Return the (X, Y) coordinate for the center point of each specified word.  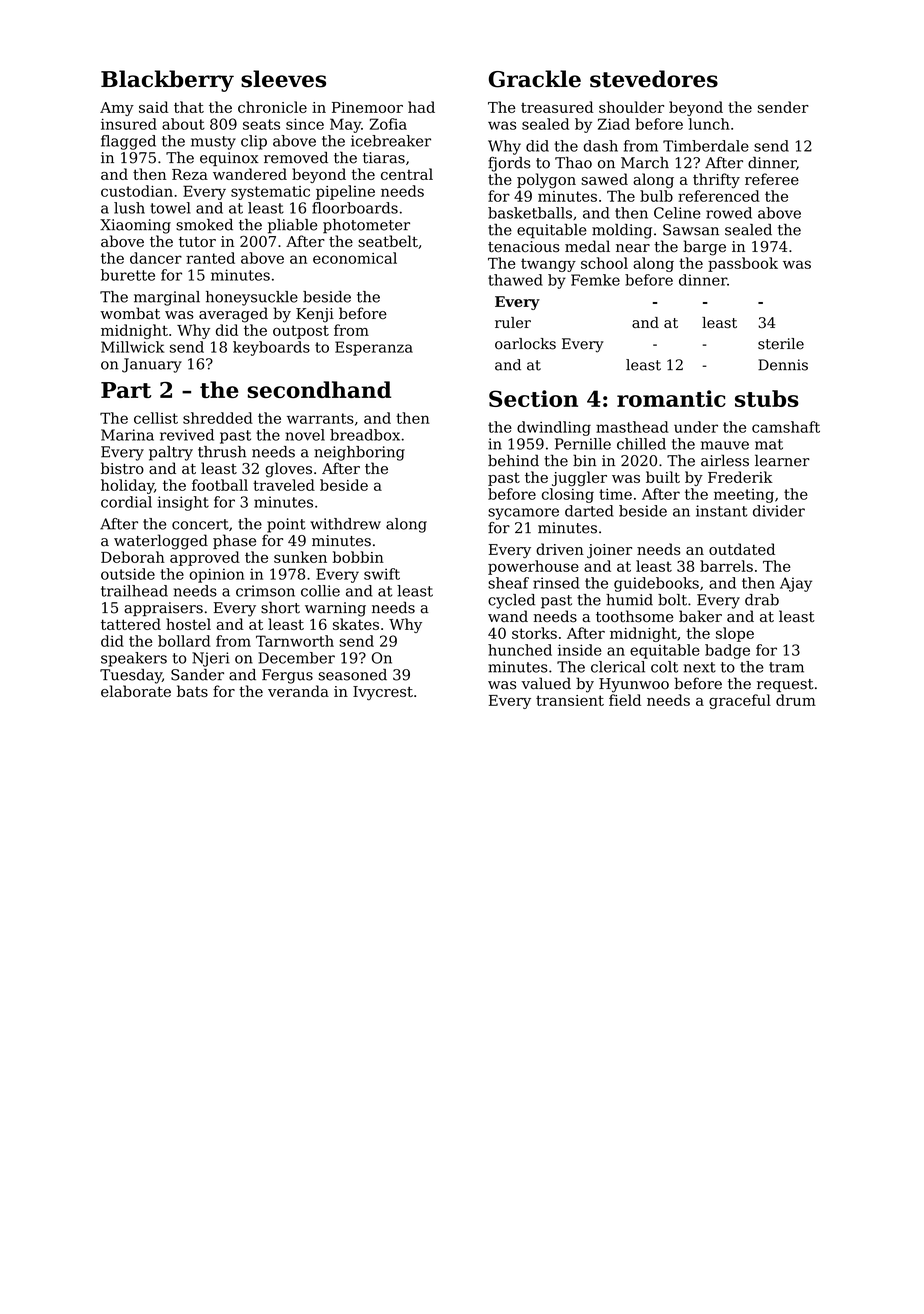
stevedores (654, 79)
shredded (218, 418)
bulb (656, 196)
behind (513, 460)
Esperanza (374, 348)
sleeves (283, 79)
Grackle (535, 79)
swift (382, 574)
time (615, 494)
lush (129, 208)
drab (762, 600)
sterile (781, 344)
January (152, 365)
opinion (216, 575)
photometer (366, 226)
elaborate (136, 691)
